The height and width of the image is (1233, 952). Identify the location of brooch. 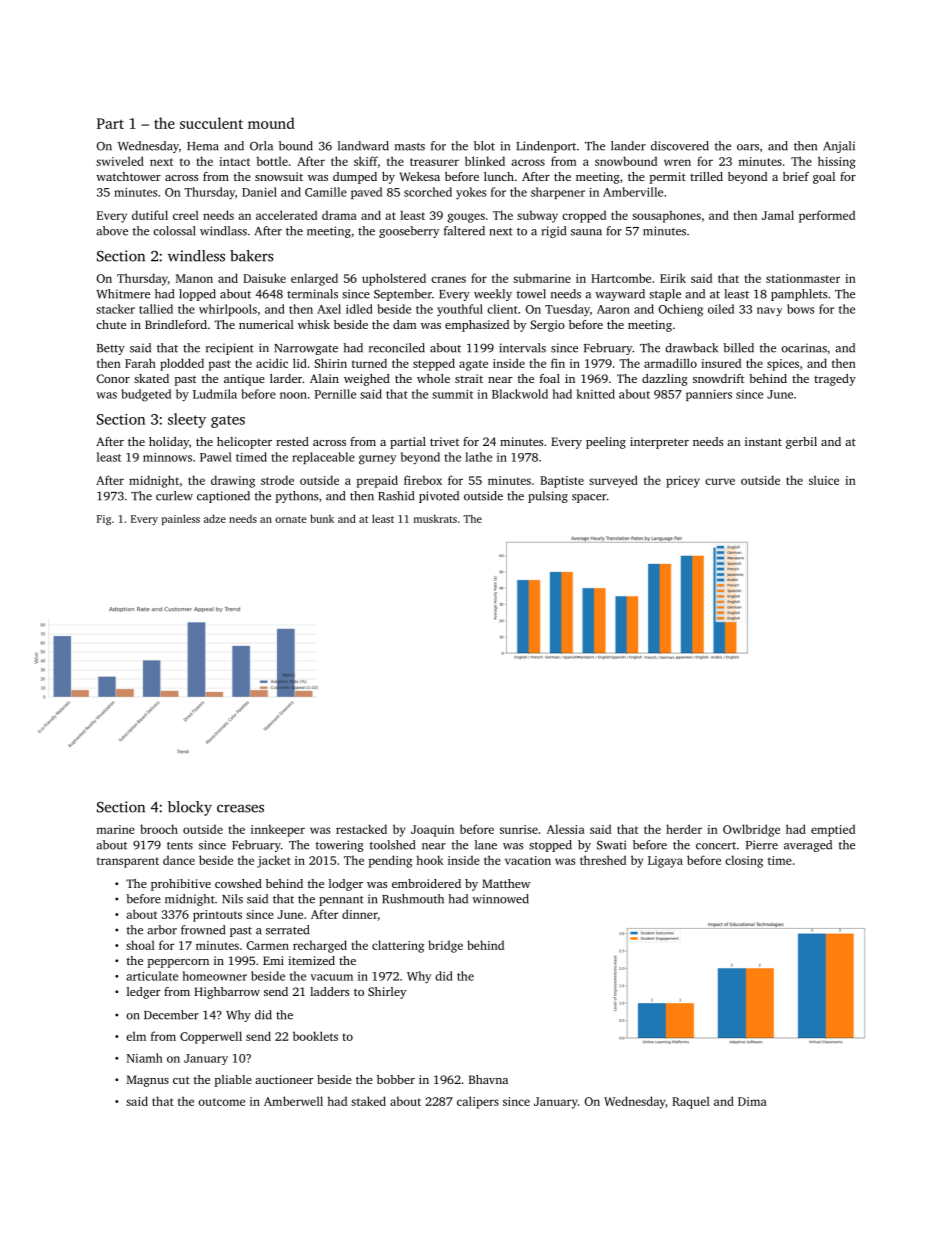
(159, 829).
